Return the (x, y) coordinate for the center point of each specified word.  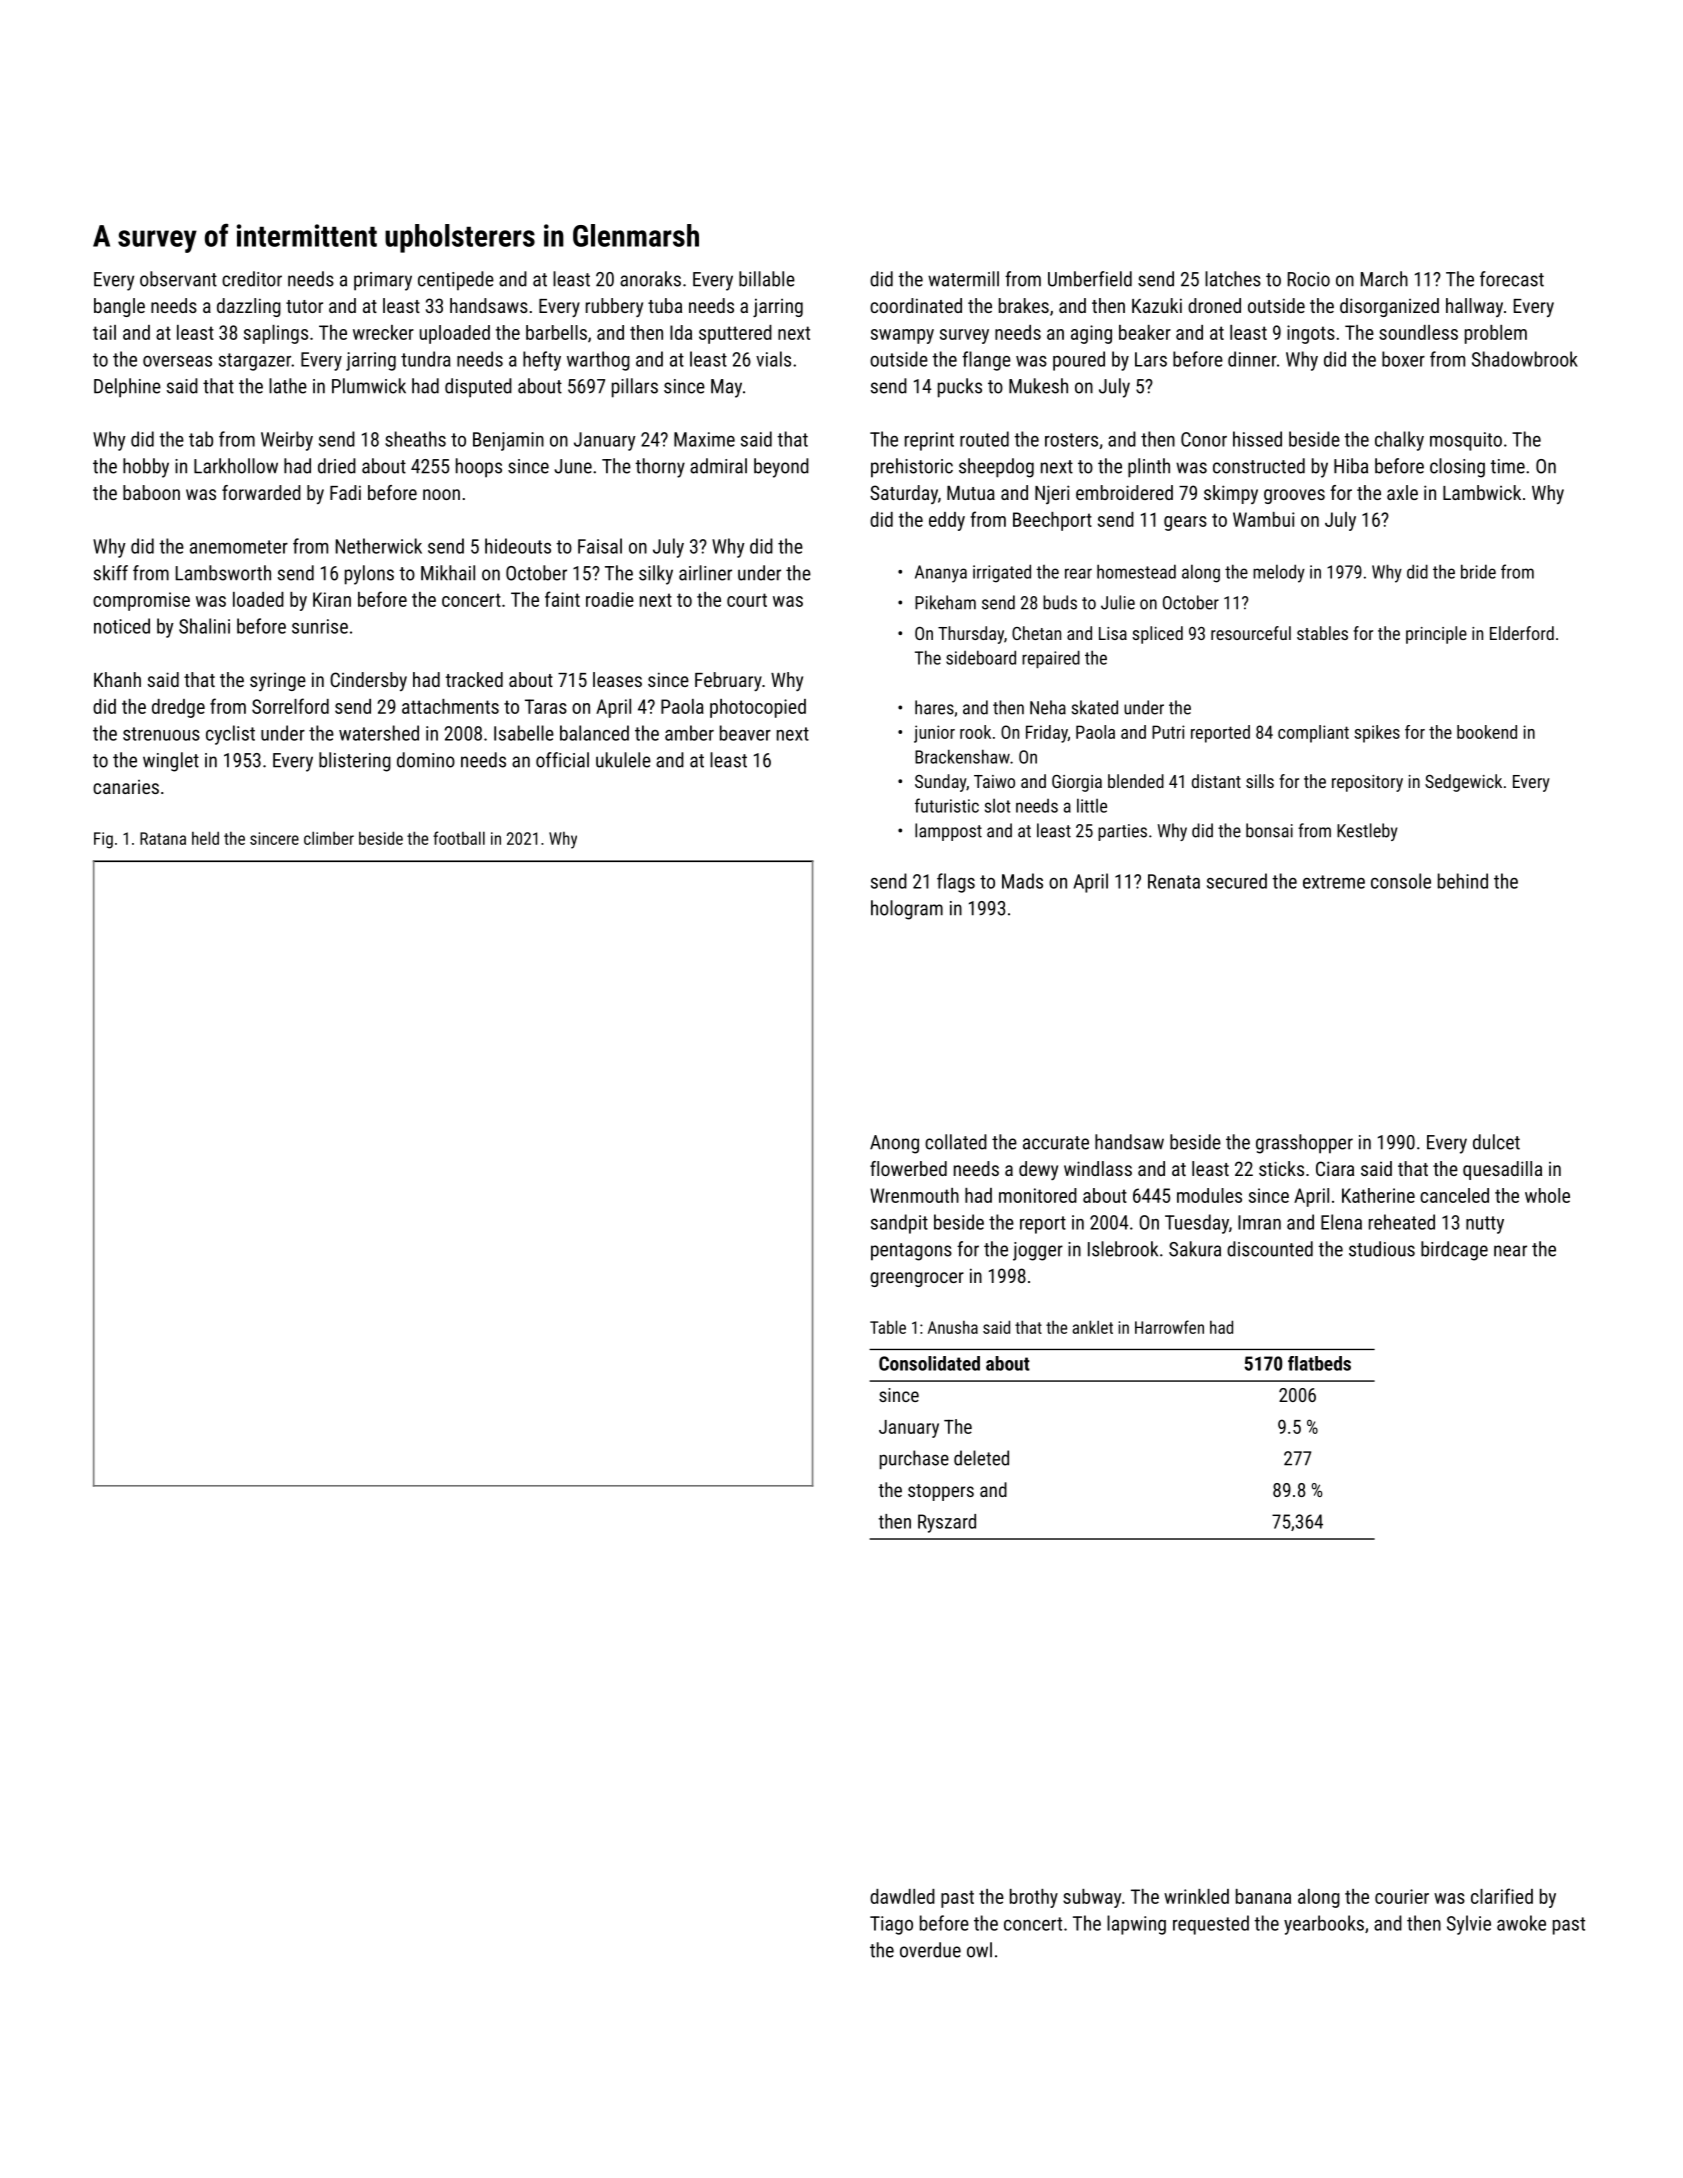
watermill (963, 279)
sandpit (899, 1224)
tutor (304, 306)
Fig (103, 840)
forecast (1512, 279)
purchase (914, 1459)
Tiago (891, 1925)
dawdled (902, 1896)
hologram (907, 910)
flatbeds (1319, 1363)
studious (1382, 1249)
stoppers (941, 1492)
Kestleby (1367, 832)
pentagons (911, 1252)
